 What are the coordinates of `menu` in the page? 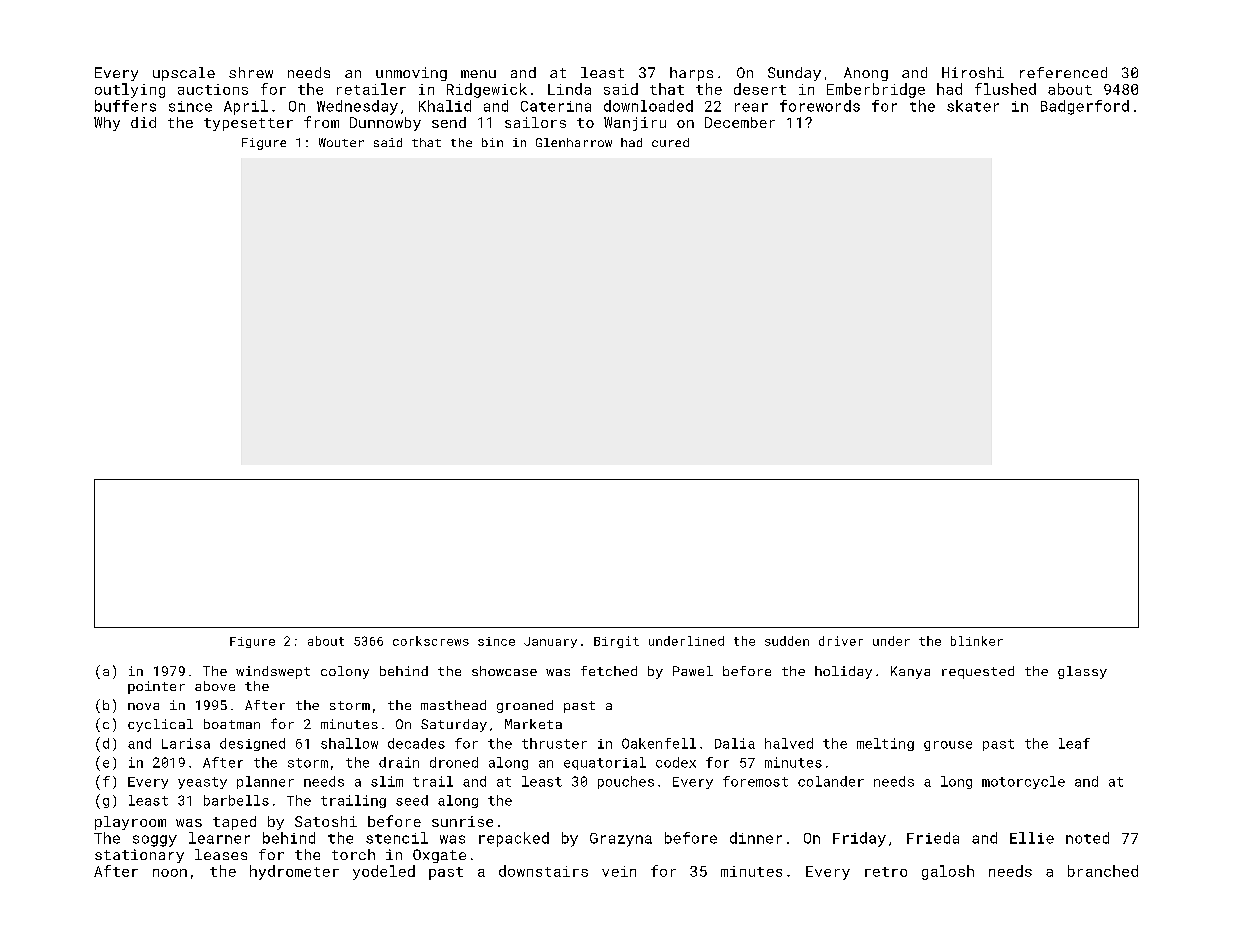 It's located at (478, 74).
